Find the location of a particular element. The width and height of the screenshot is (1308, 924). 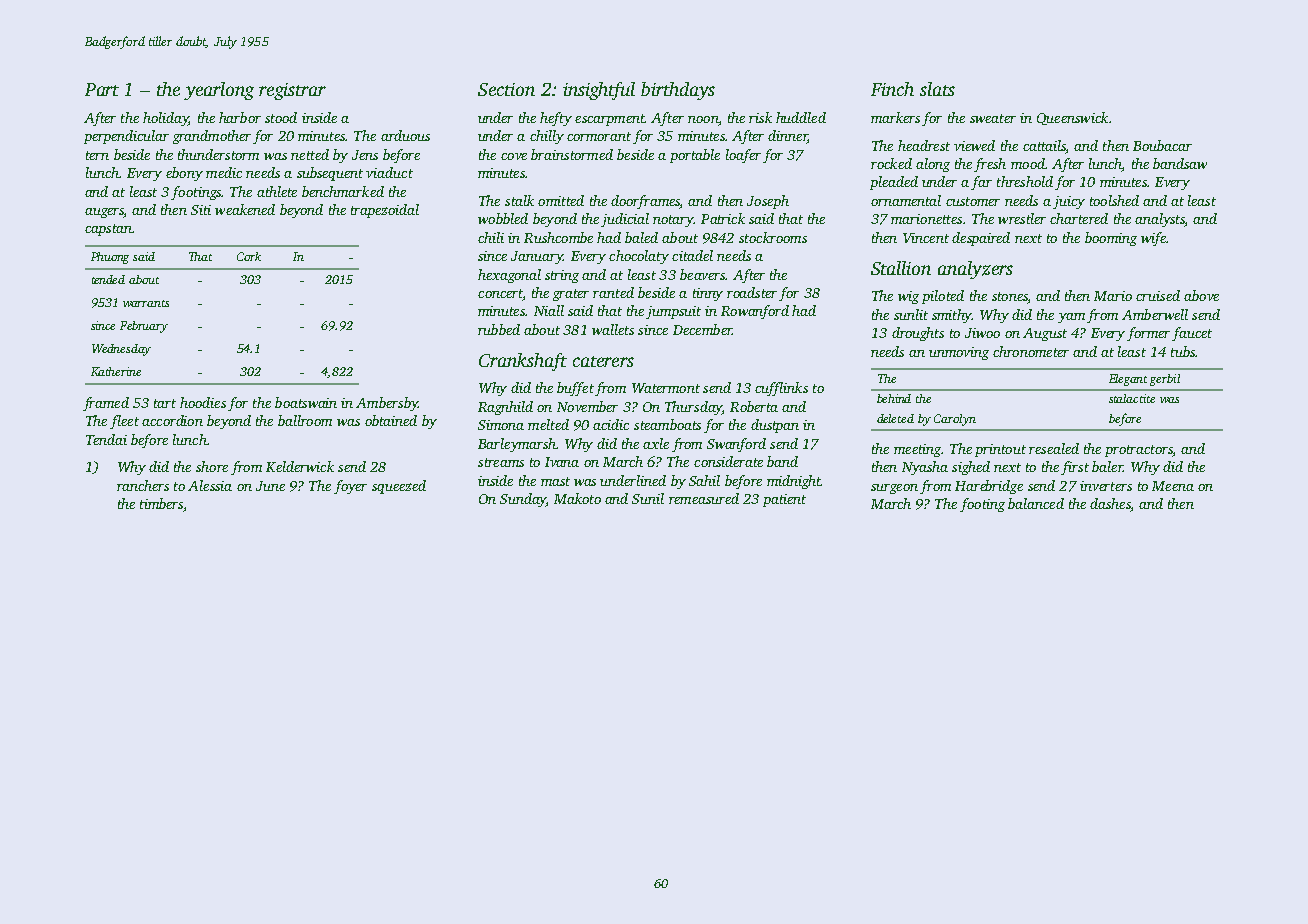

roadster is located at coordinates (752, 292).
